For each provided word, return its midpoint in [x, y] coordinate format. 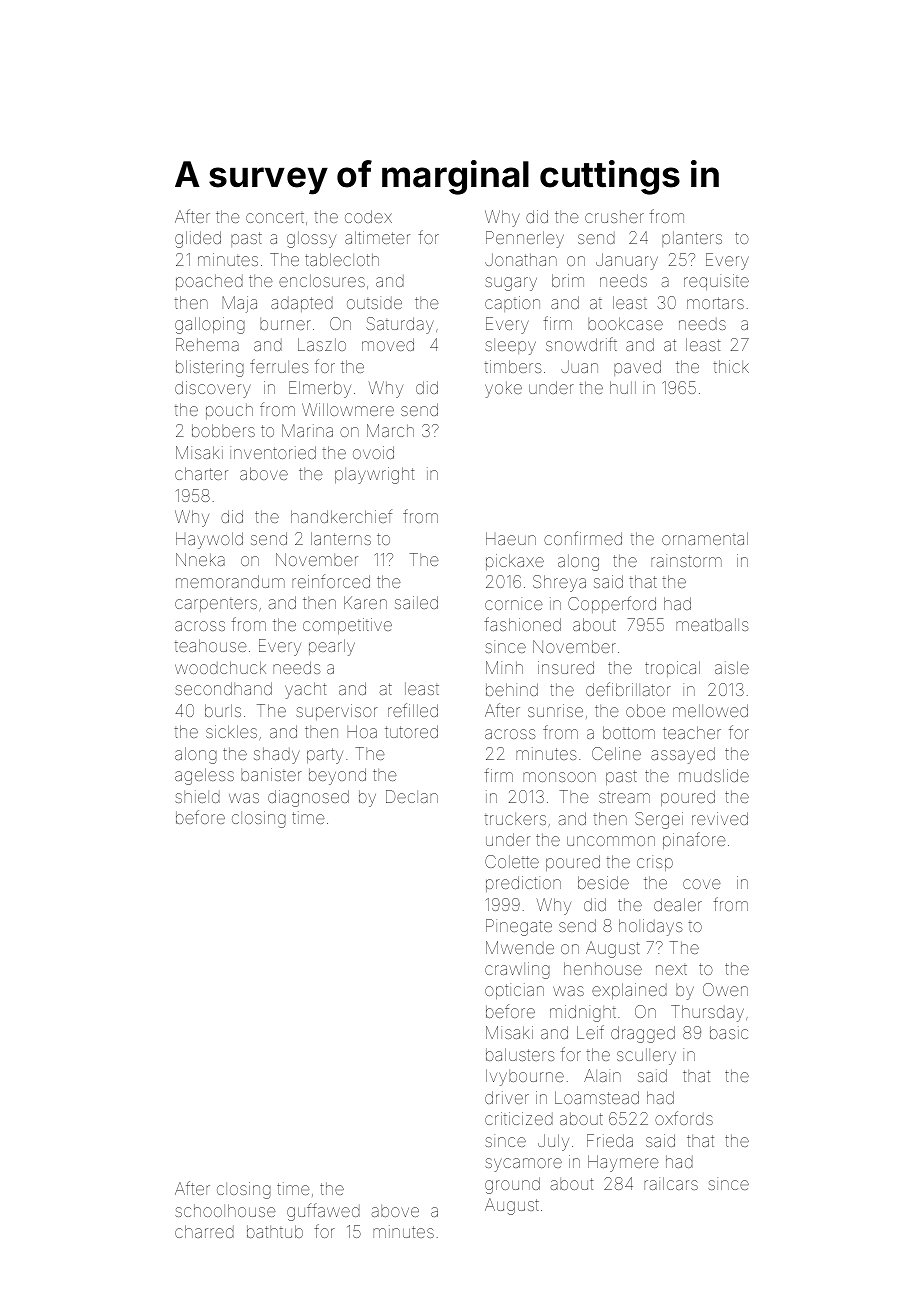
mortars [715, 303]
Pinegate [519, 927]
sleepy [510, 347]
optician [514, 991]
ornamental [705, 538]
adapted [302, 304]
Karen [365, 602]
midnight [583, 1013]
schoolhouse [225, 1210]
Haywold [209, 540]
